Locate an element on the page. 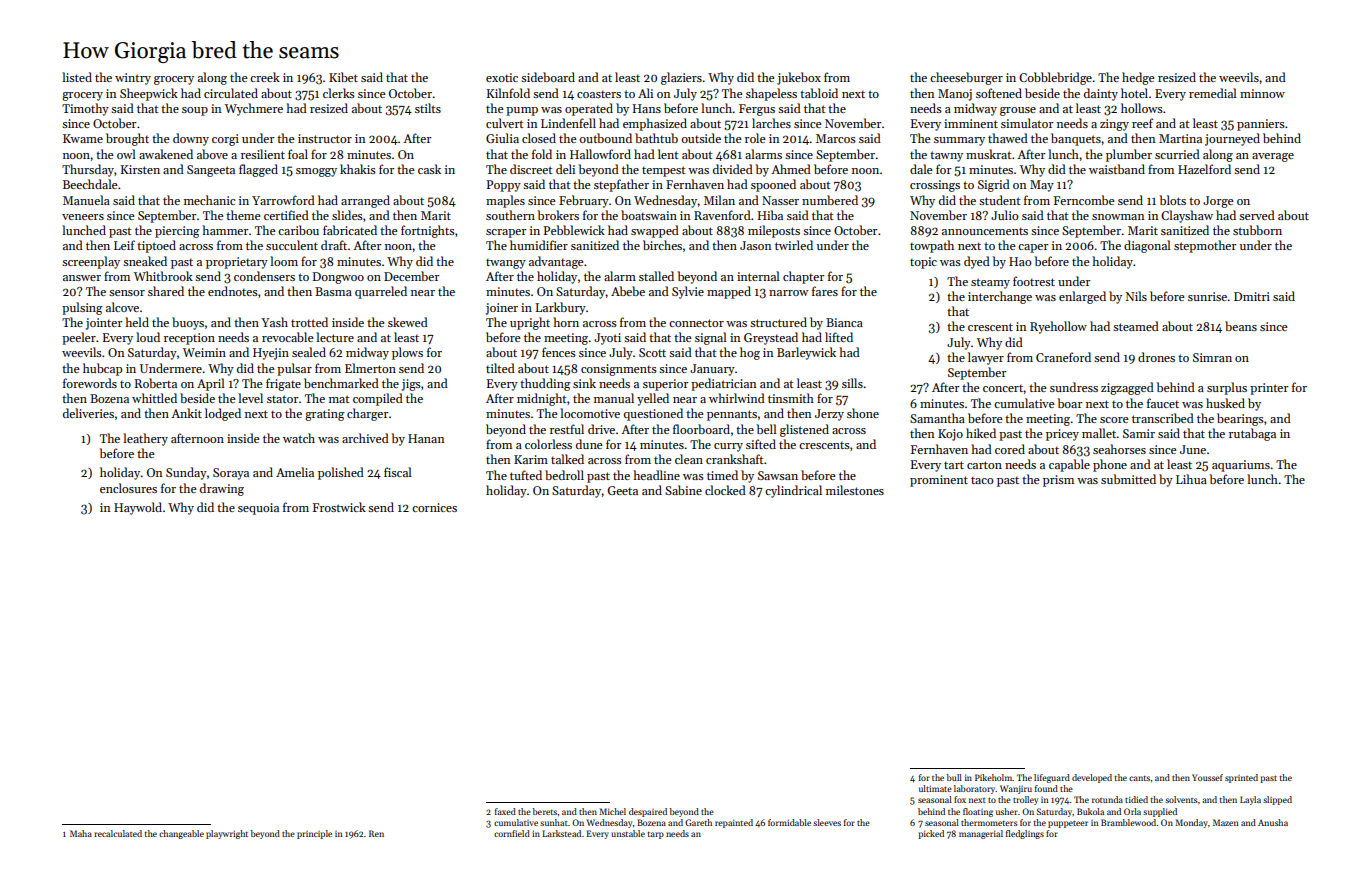 Image resolution: width=1372 pixels, height=887 pixels. leathery is located at coordinates (145, 439).
